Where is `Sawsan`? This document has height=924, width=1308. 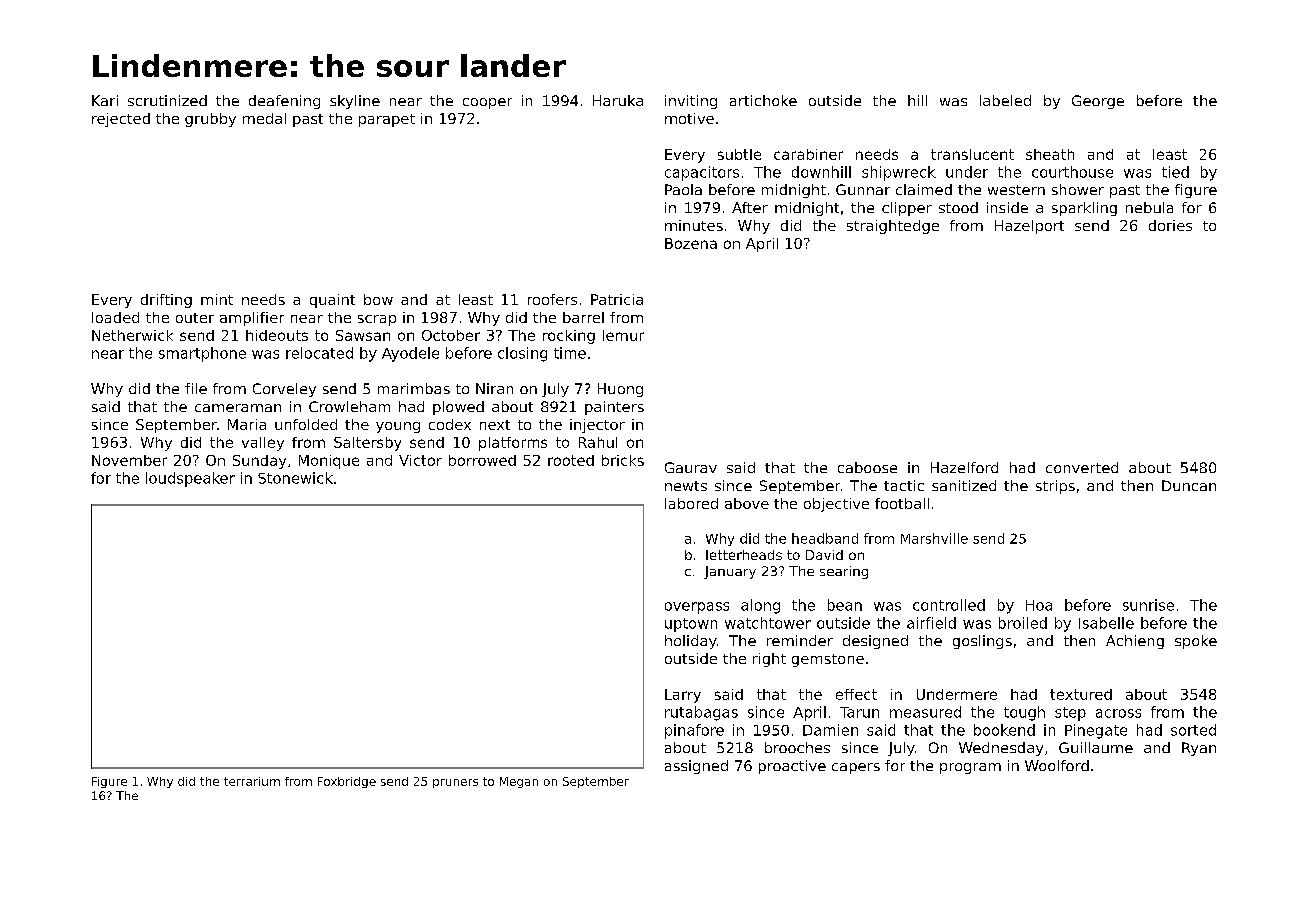
Sawsan is located at coordinates (363, 335).
